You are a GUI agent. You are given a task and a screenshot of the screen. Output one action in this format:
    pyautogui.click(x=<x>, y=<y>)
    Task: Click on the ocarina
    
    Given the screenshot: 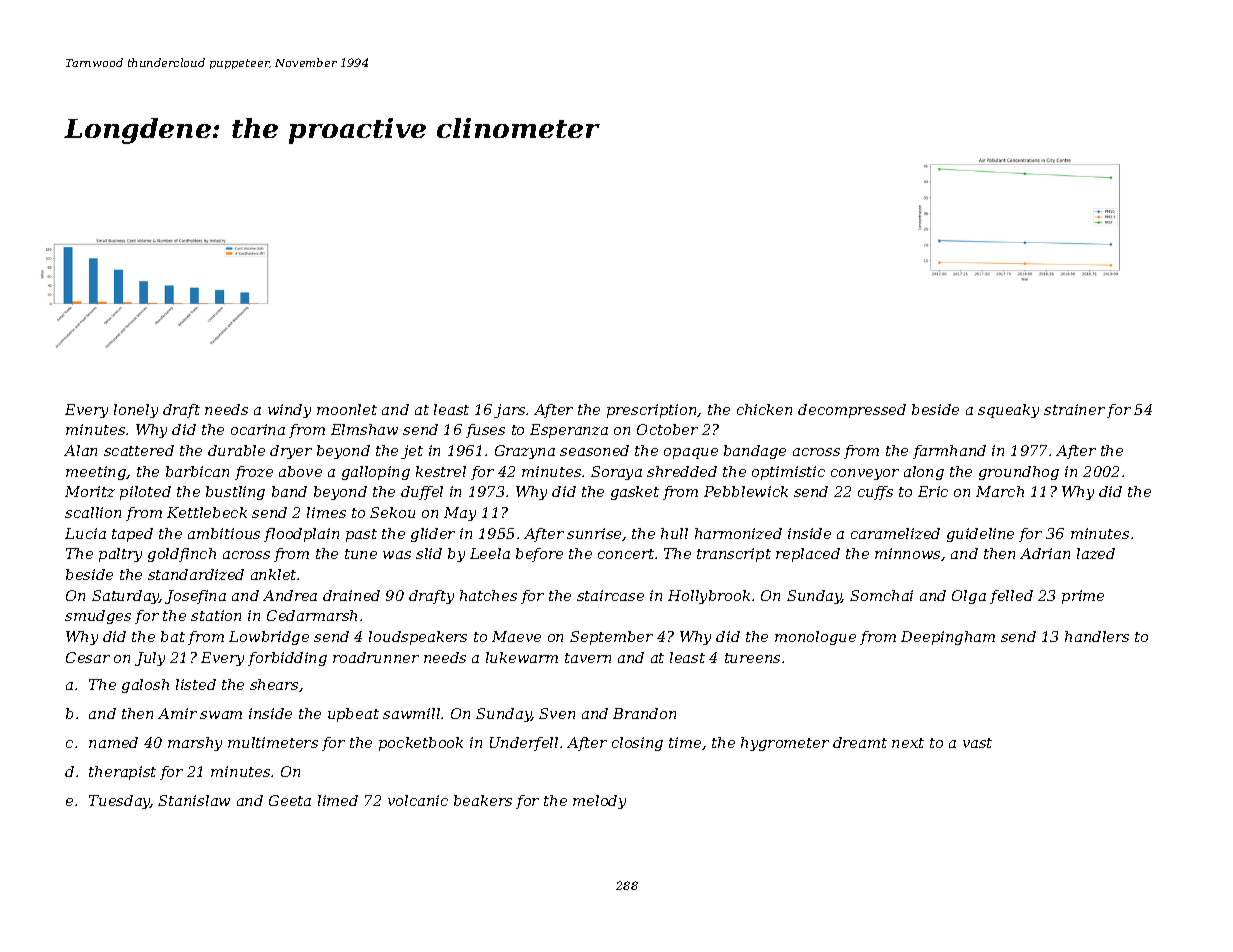 What is the action you would take?
    pyautogui.click(x=258, y=429)
